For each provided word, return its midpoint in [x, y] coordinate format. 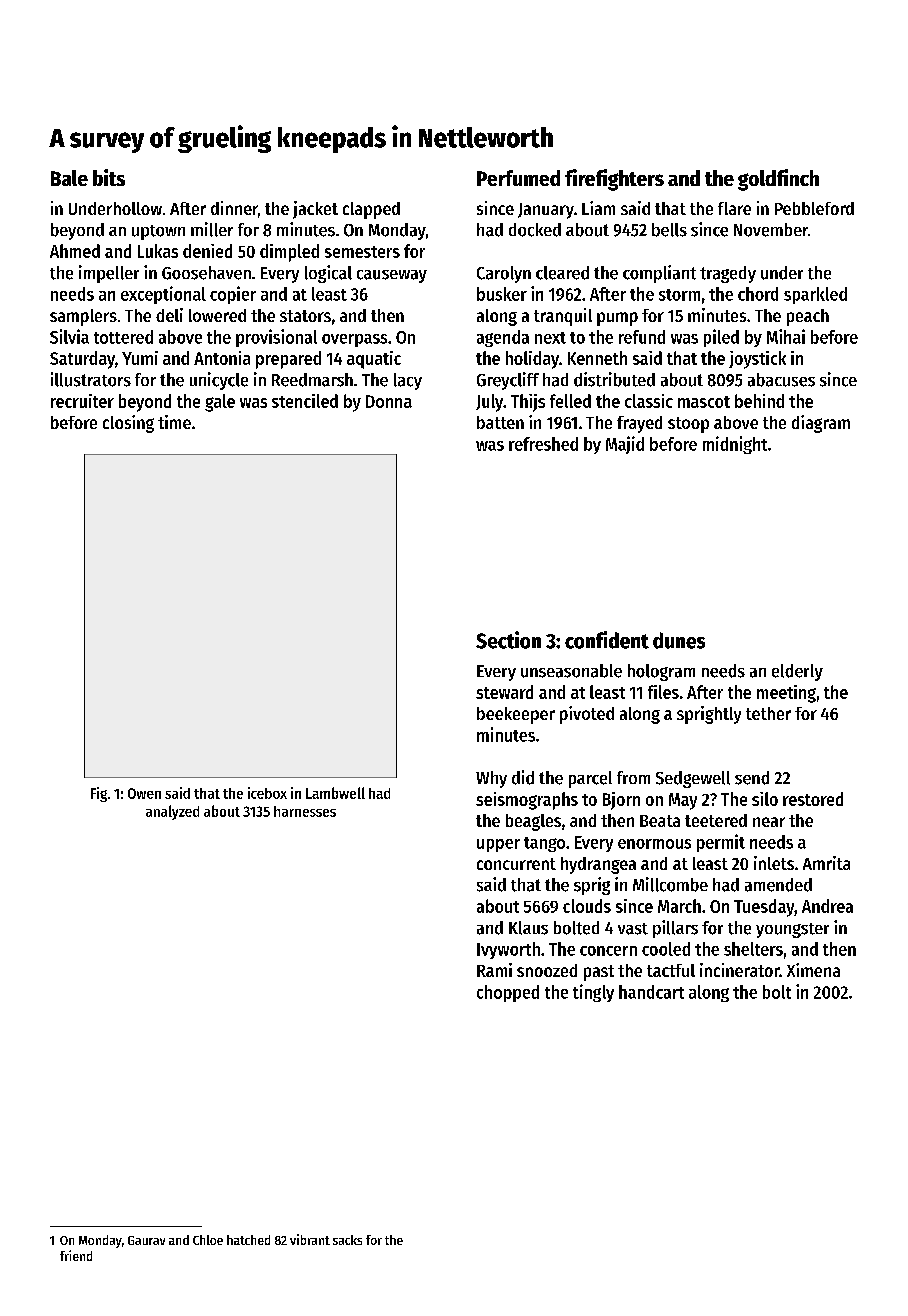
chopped [508, 993]
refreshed [543, 444]
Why [491, 779]
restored [813, 799]
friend [76, 1255]
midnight [735, 445]
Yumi [140, 358]
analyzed [172, 812]
